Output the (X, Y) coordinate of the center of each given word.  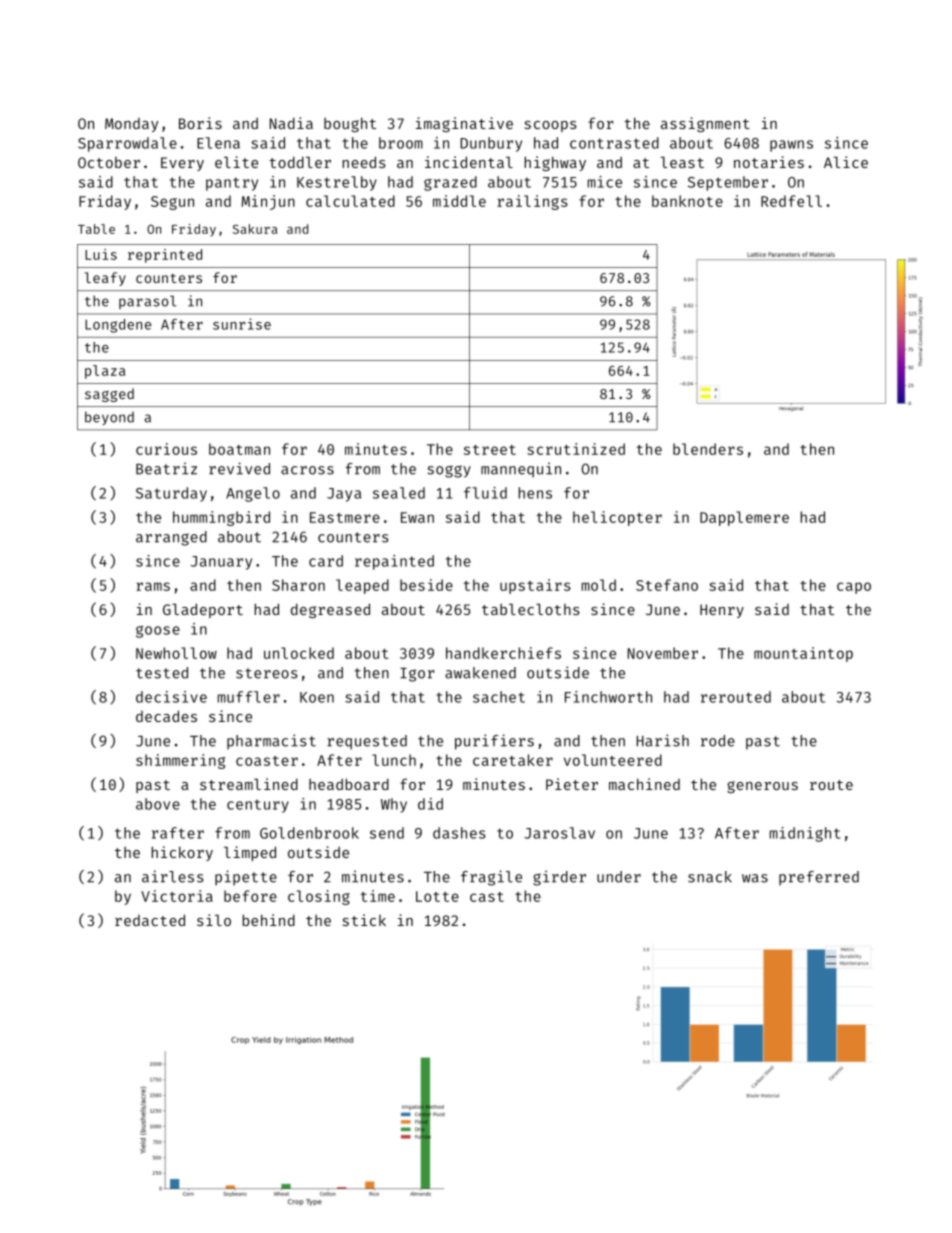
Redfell (791, 201)
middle (459, 201)
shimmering (180, 761)
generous (762, 787)
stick (364, 920)
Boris (200, 123)
